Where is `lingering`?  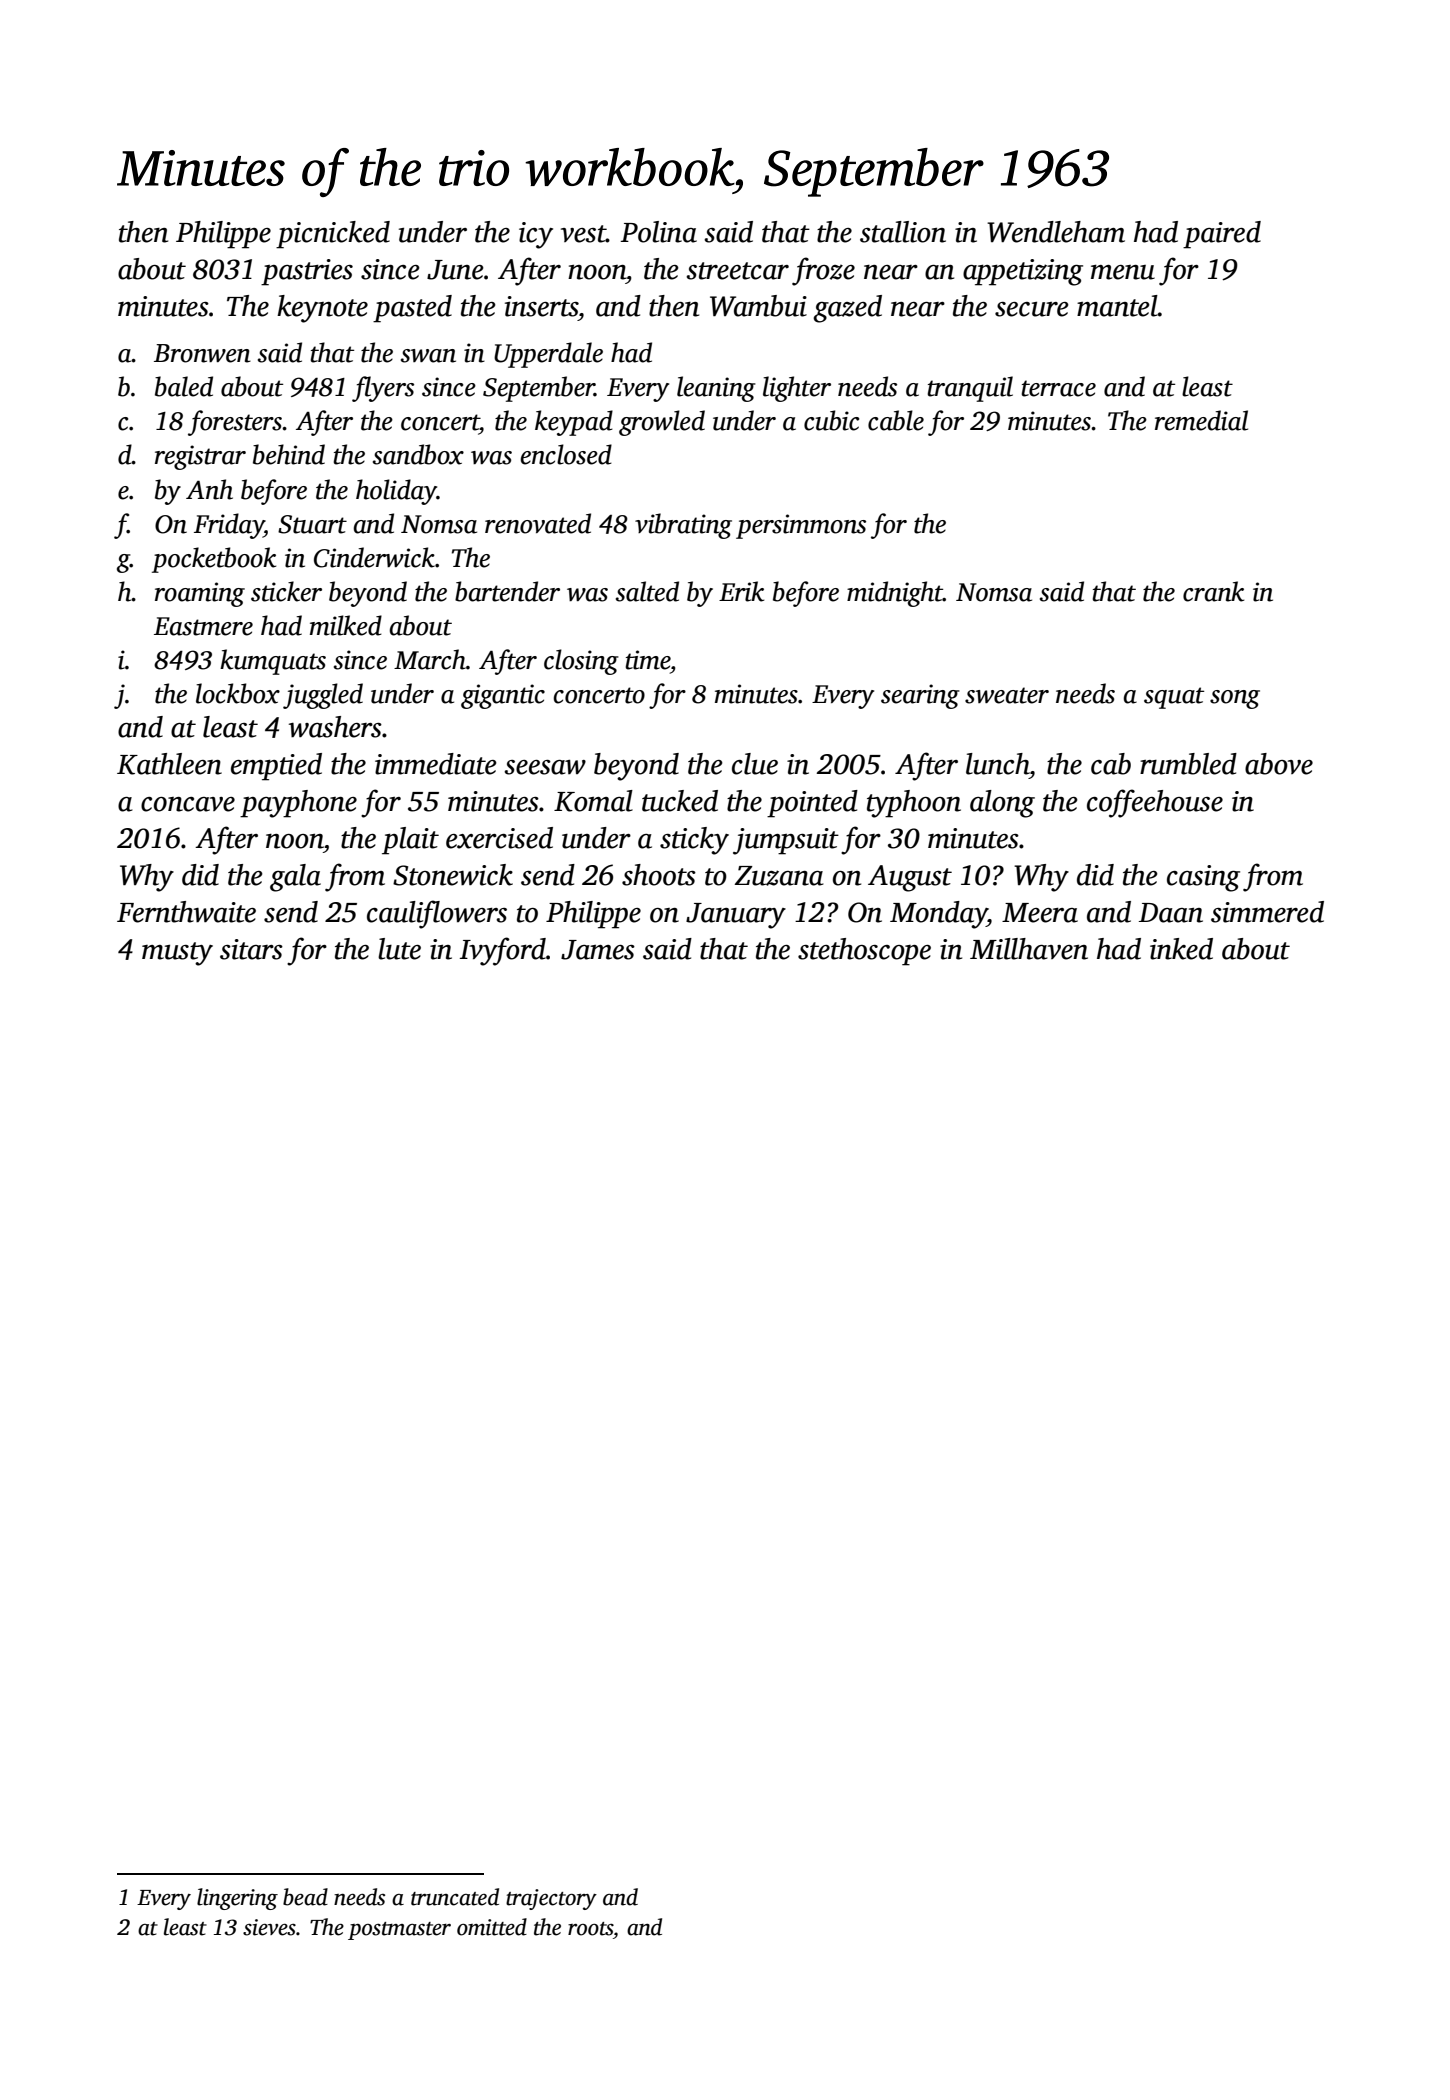
lingering is located at coordinates (237, 1899).
